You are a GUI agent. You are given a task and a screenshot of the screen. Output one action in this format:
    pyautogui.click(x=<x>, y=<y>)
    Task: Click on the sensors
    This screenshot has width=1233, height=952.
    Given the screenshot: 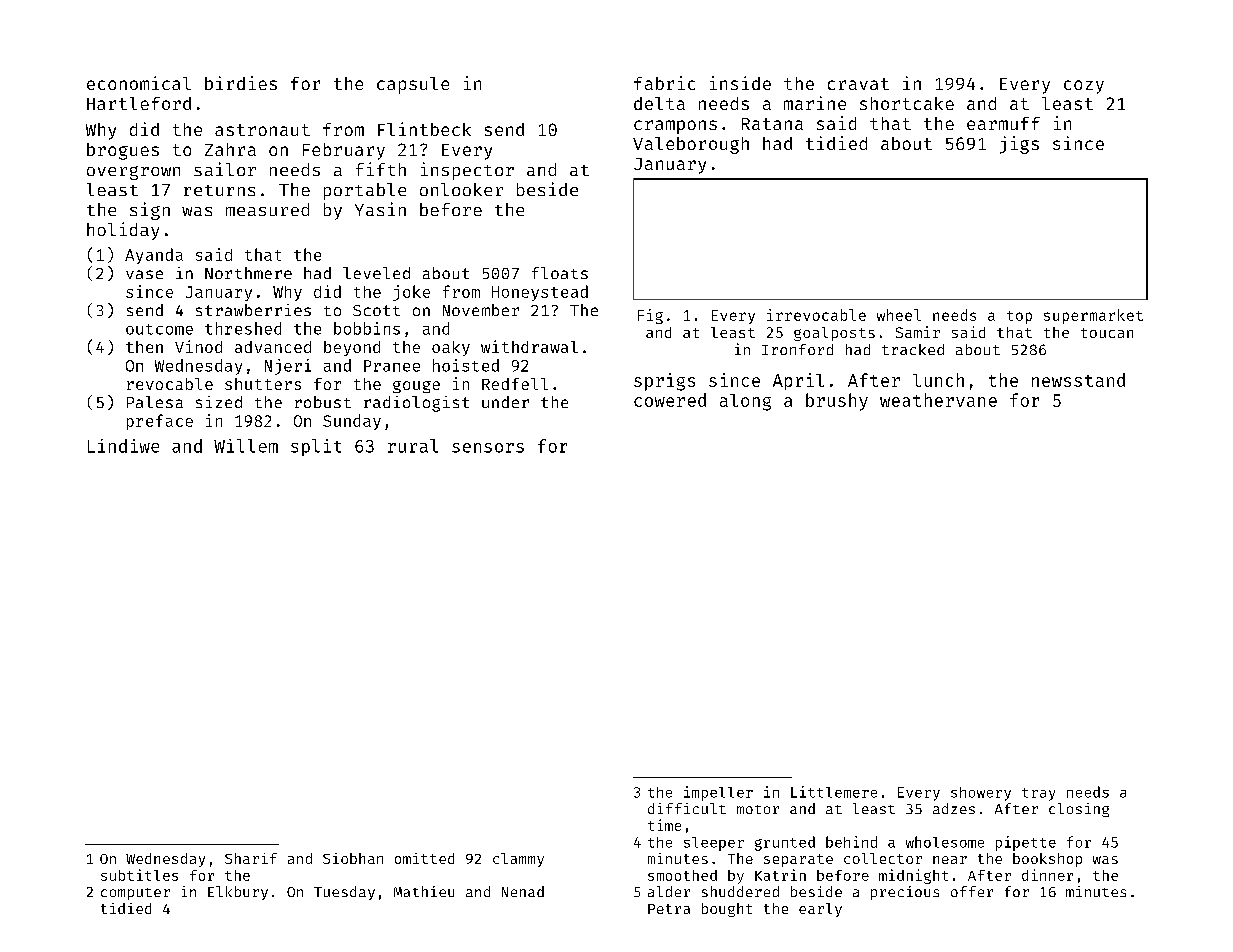 What is the action you would take?
    pyautogui.click(x=488, y=448)
